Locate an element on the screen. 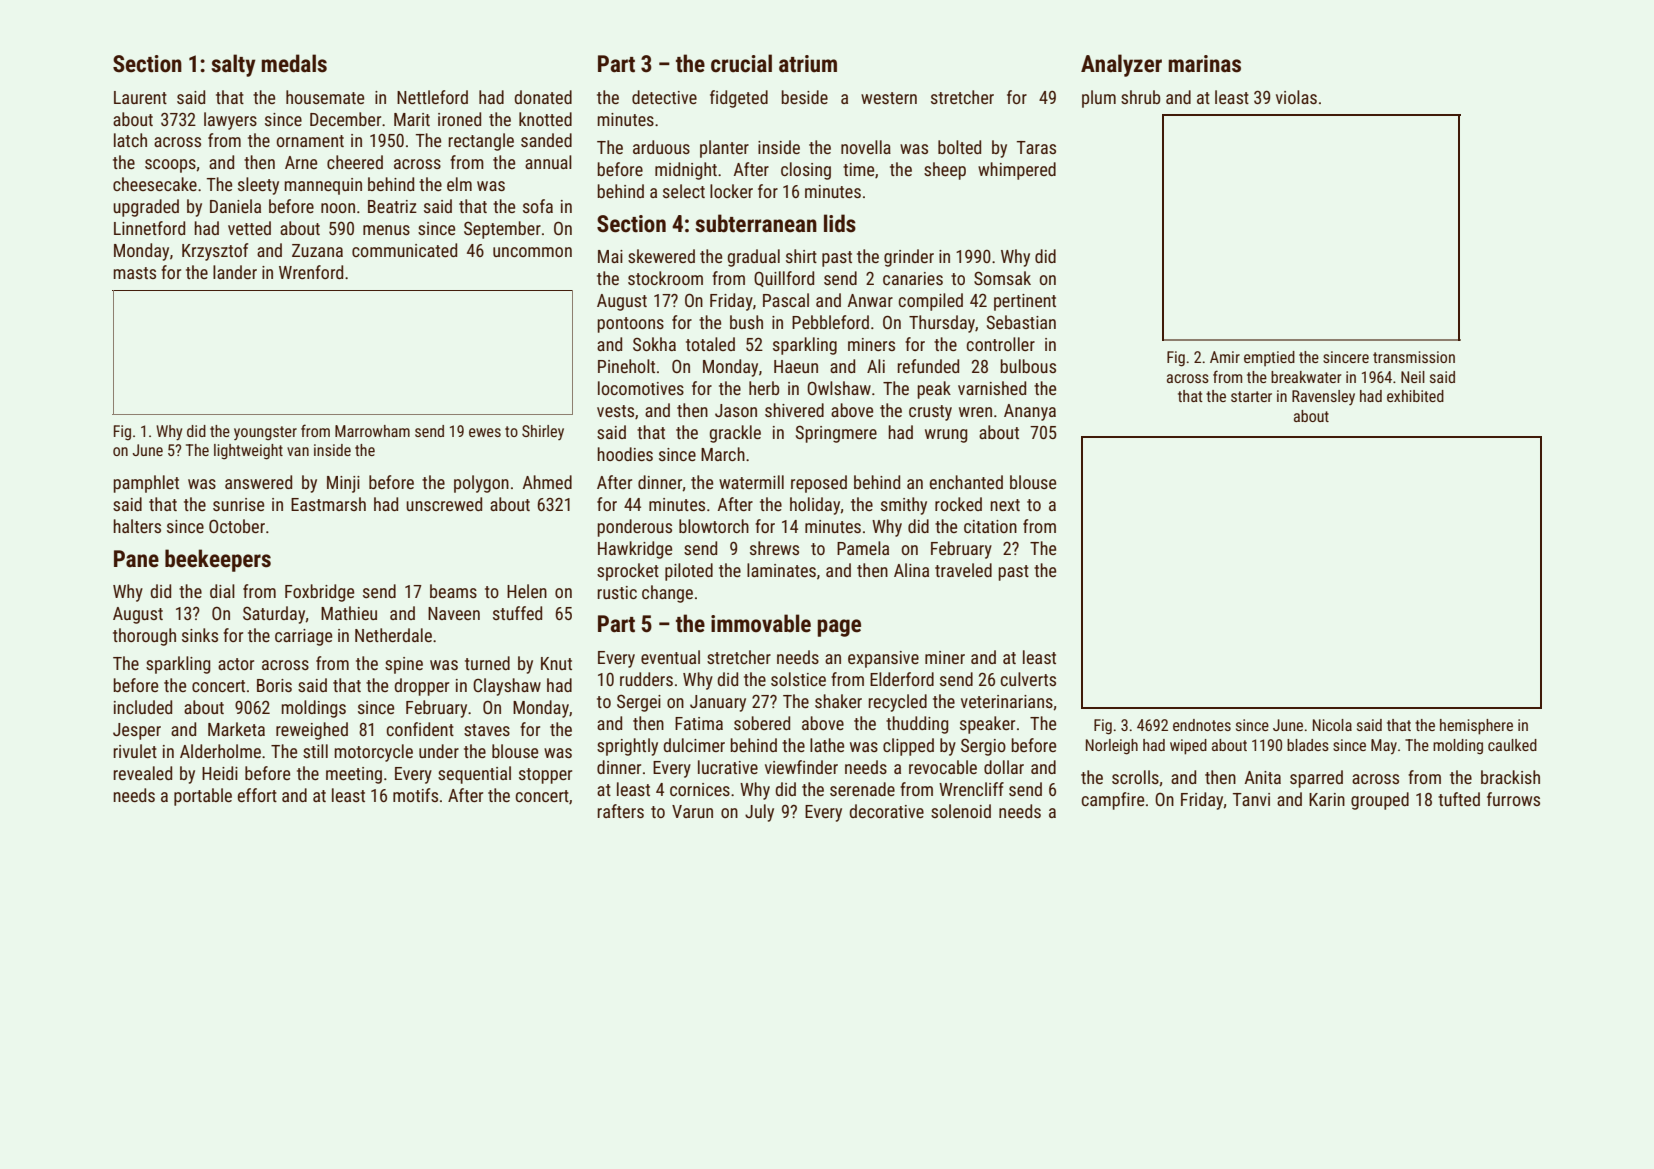  Taras is located at coordinates (1036, 147).
